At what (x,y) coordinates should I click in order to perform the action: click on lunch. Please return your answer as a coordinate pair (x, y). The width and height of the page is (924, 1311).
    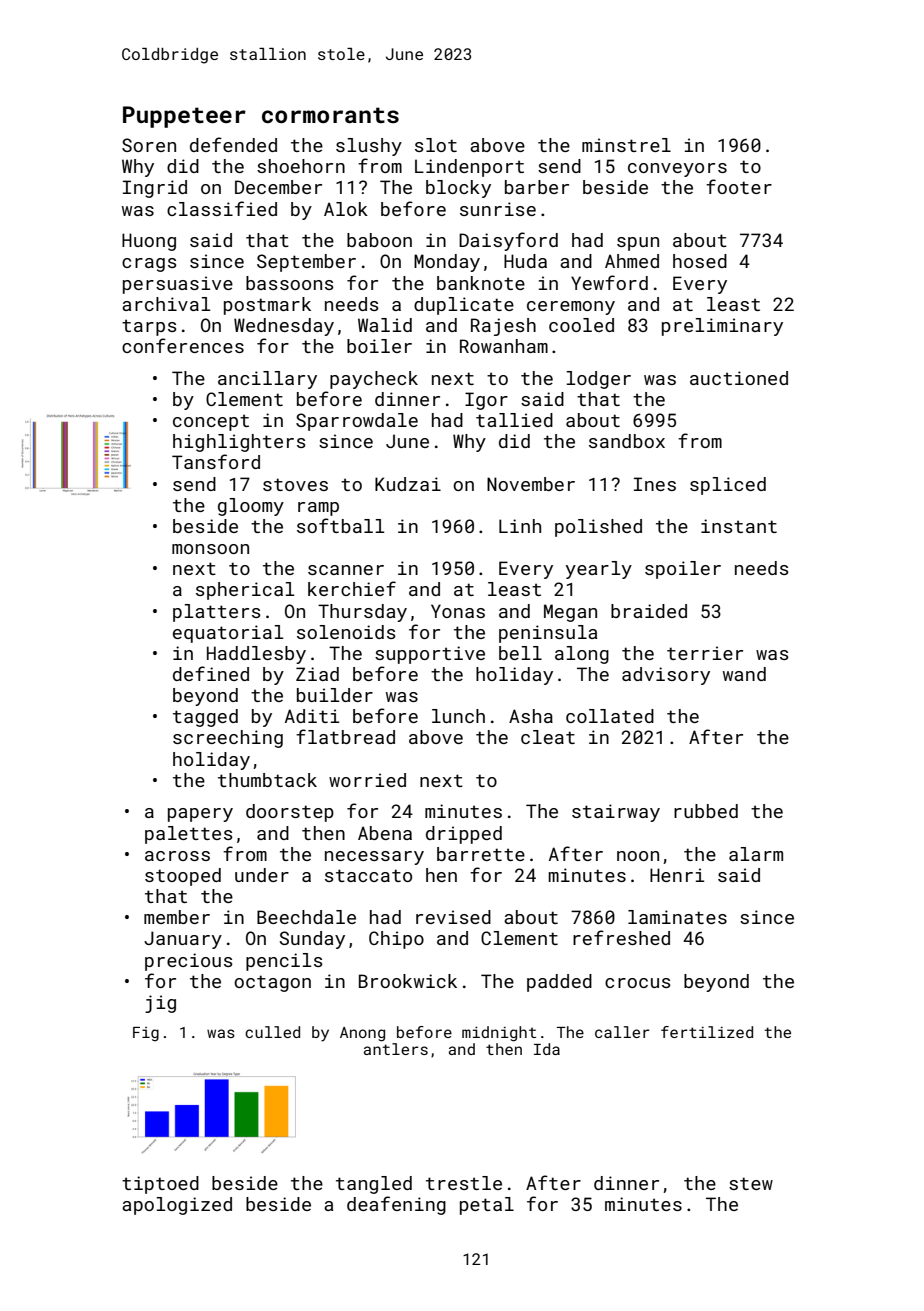
    Looking at the image, I should click on (458, 716).
